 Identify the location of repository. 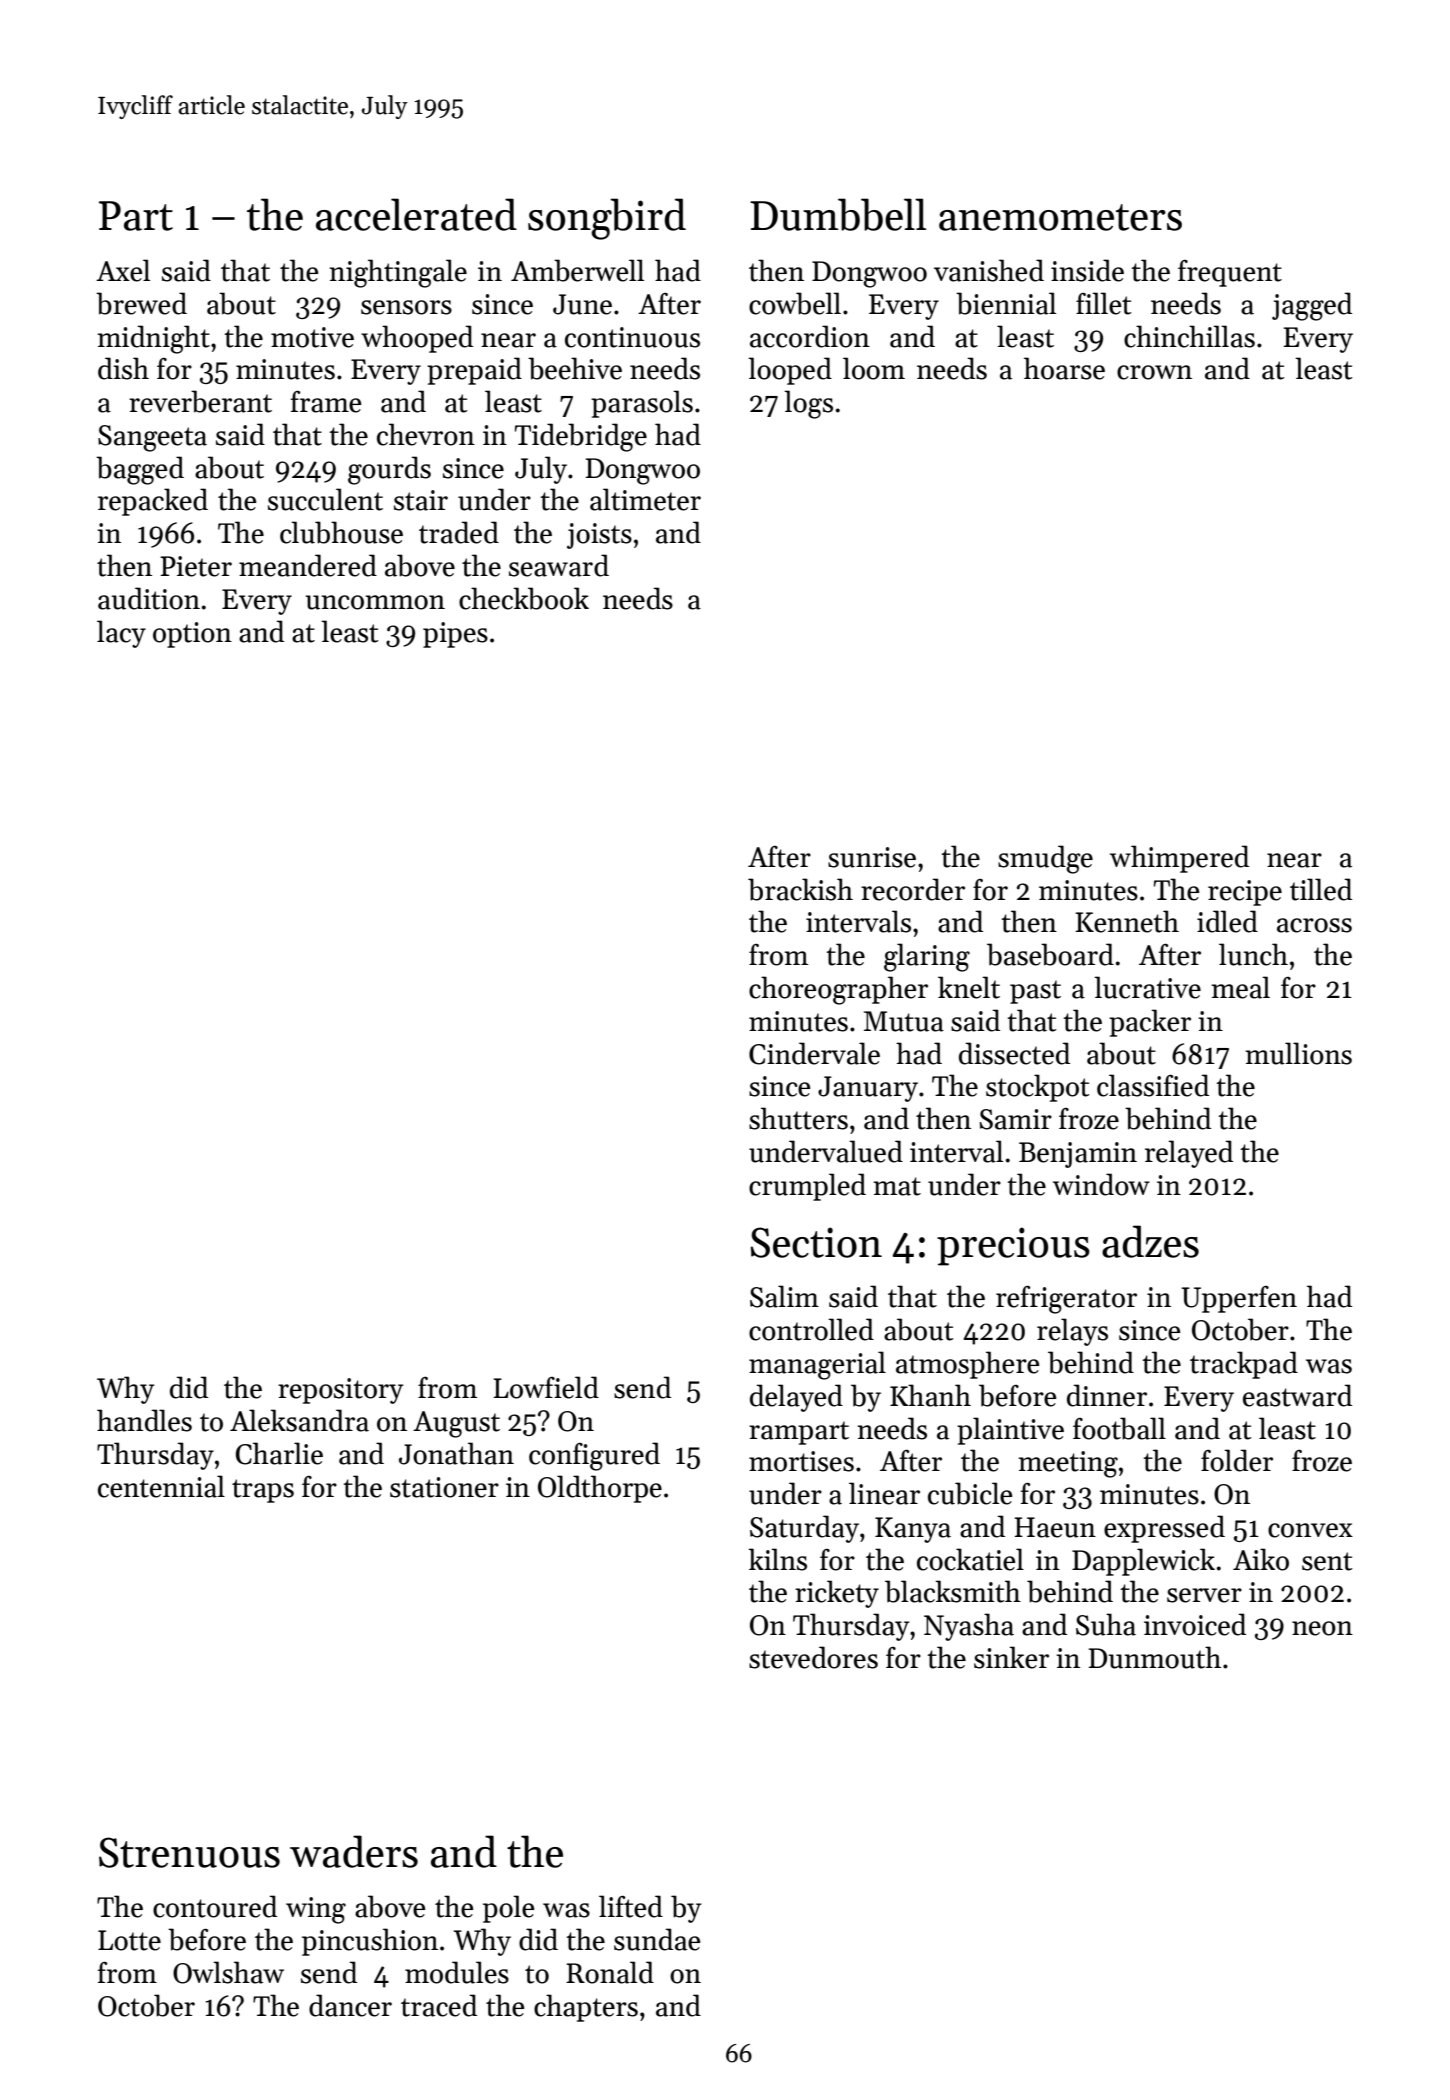
(341, 1391).
